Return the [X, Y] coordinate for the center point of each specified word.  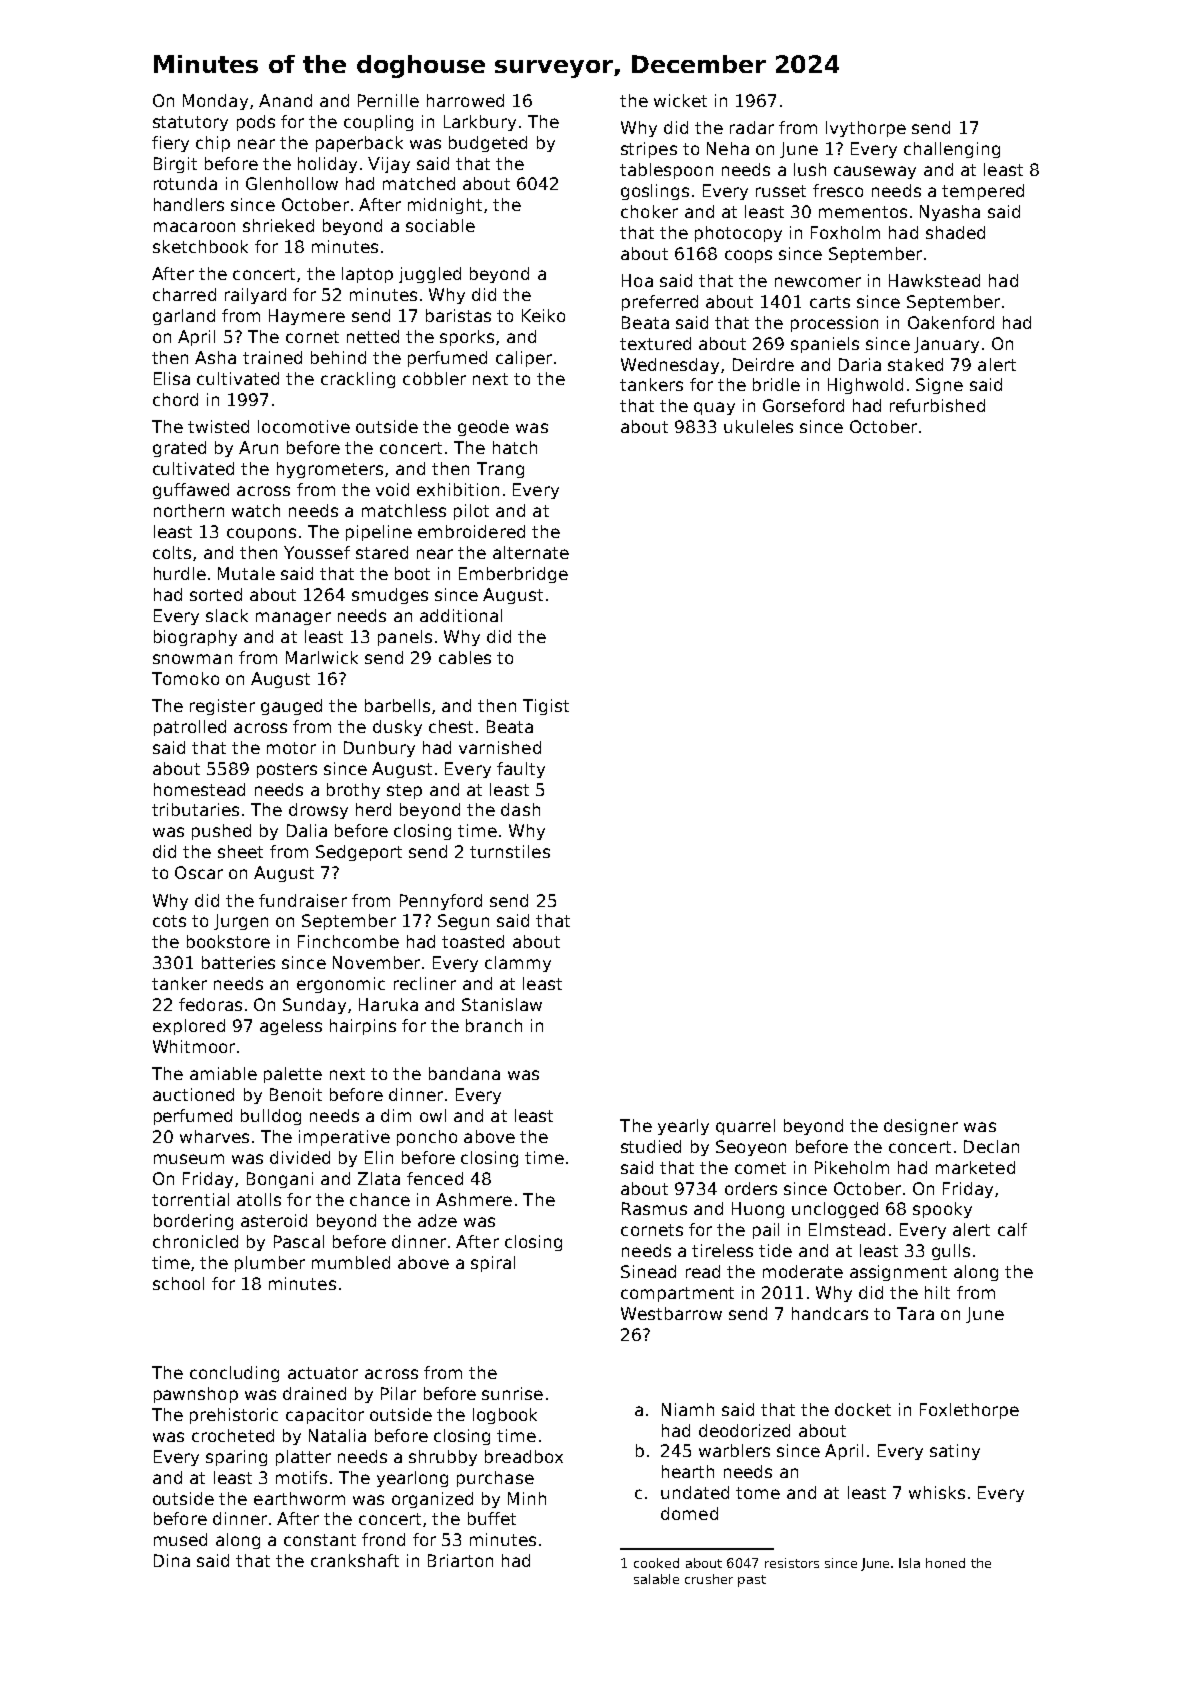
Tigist [546, 707]
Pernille [388, 100]
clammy [518, 964]
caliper [524, 359]
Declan [991, 1146]
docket [863, 1409]
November [376, 962]
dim [396, 1115]
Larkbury [480, 123]
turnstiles [510, 851]
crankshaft [355, 1560]
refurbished [937, 405]
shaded [955, 232]
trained [272, 357]
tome [758, 1493]
